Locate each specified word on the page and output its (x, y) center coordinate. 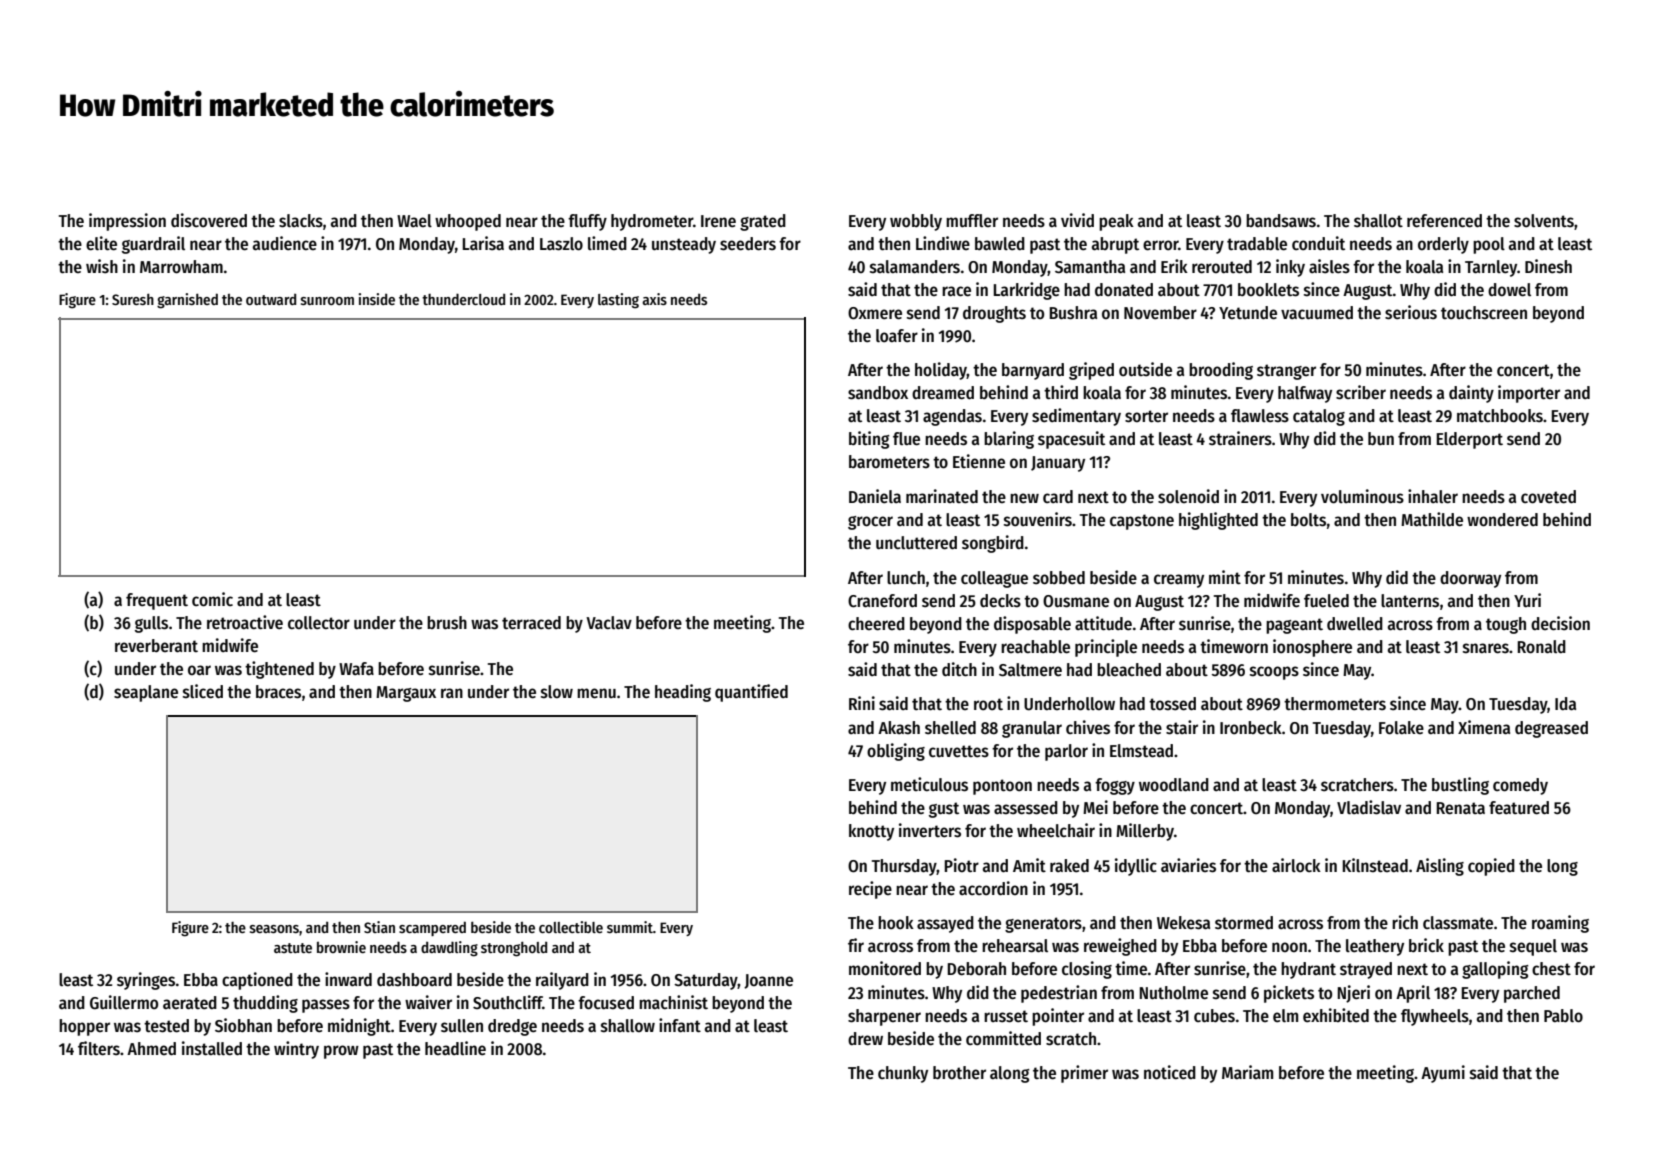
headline (455, 1048)
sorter (1146, 416)
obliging (896, 752)
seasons (274, 929)
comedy (1520, 786)
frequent (157, 601)
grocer (870, 523)
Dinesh (1548, 266)
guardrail (153, 245)
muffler (972, 221)
